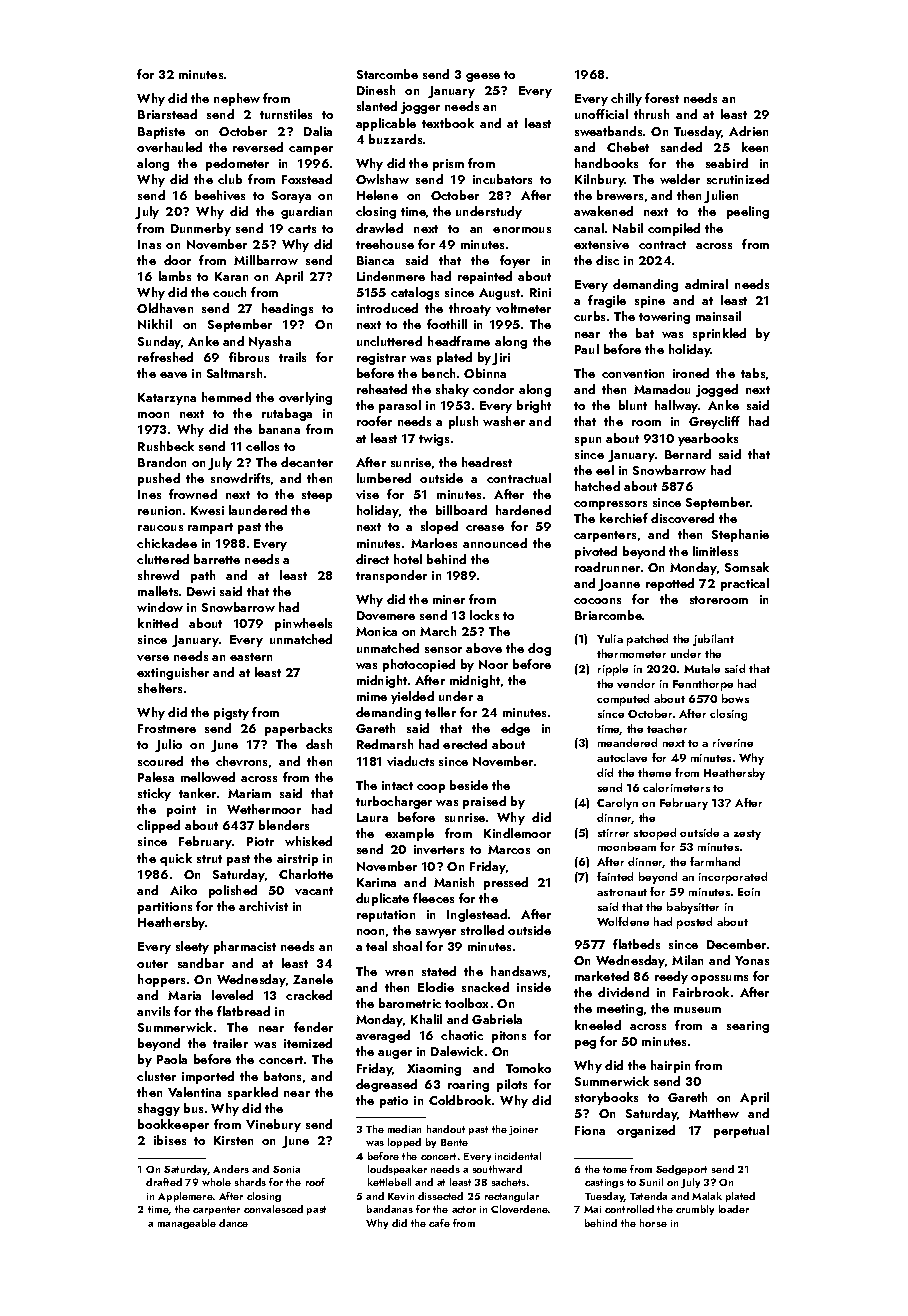  Describe the element at coordinates (415, 293) in the screenshot. I see `catalogs` at that location.
